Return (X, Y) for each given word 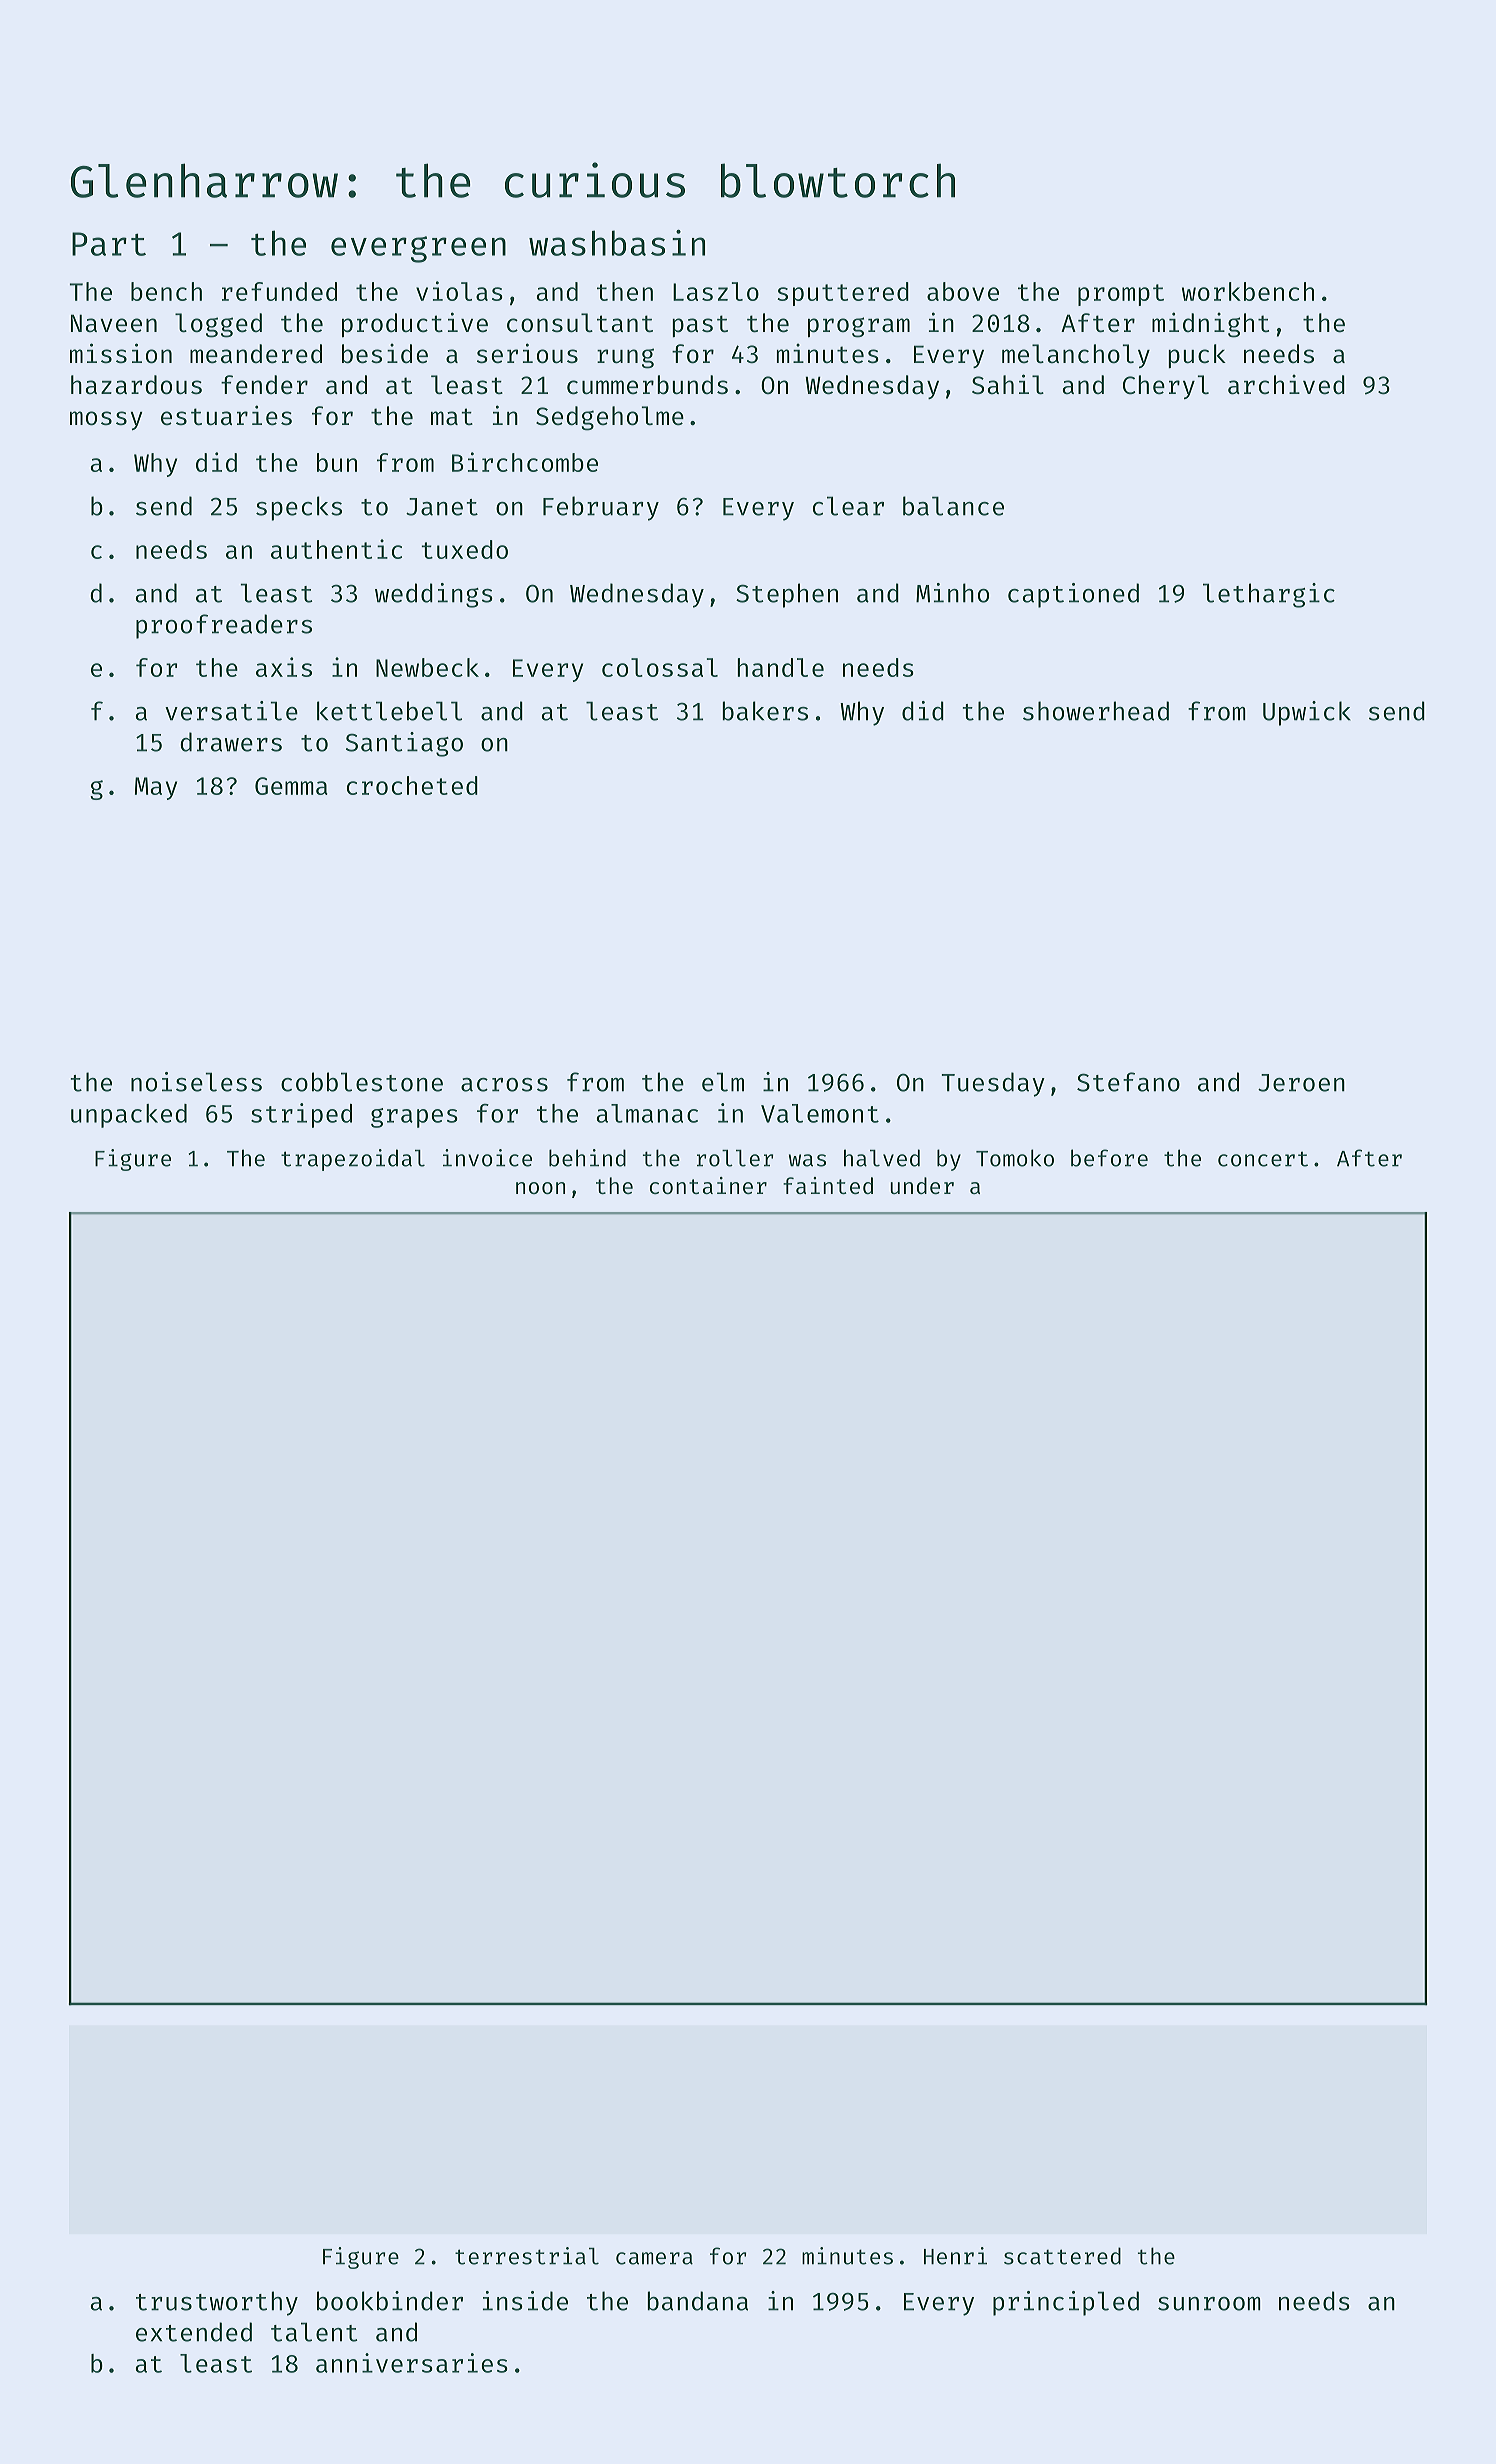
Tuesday (993, 1084)
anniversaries (412, 2363)
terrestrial (527, 2256)
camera (654, 2258)
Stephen (787, 595)
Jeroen (1301, 1083)
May (156, 788)
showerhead (1096, 711)
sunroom (1209, 2304)
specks (299, 508)
